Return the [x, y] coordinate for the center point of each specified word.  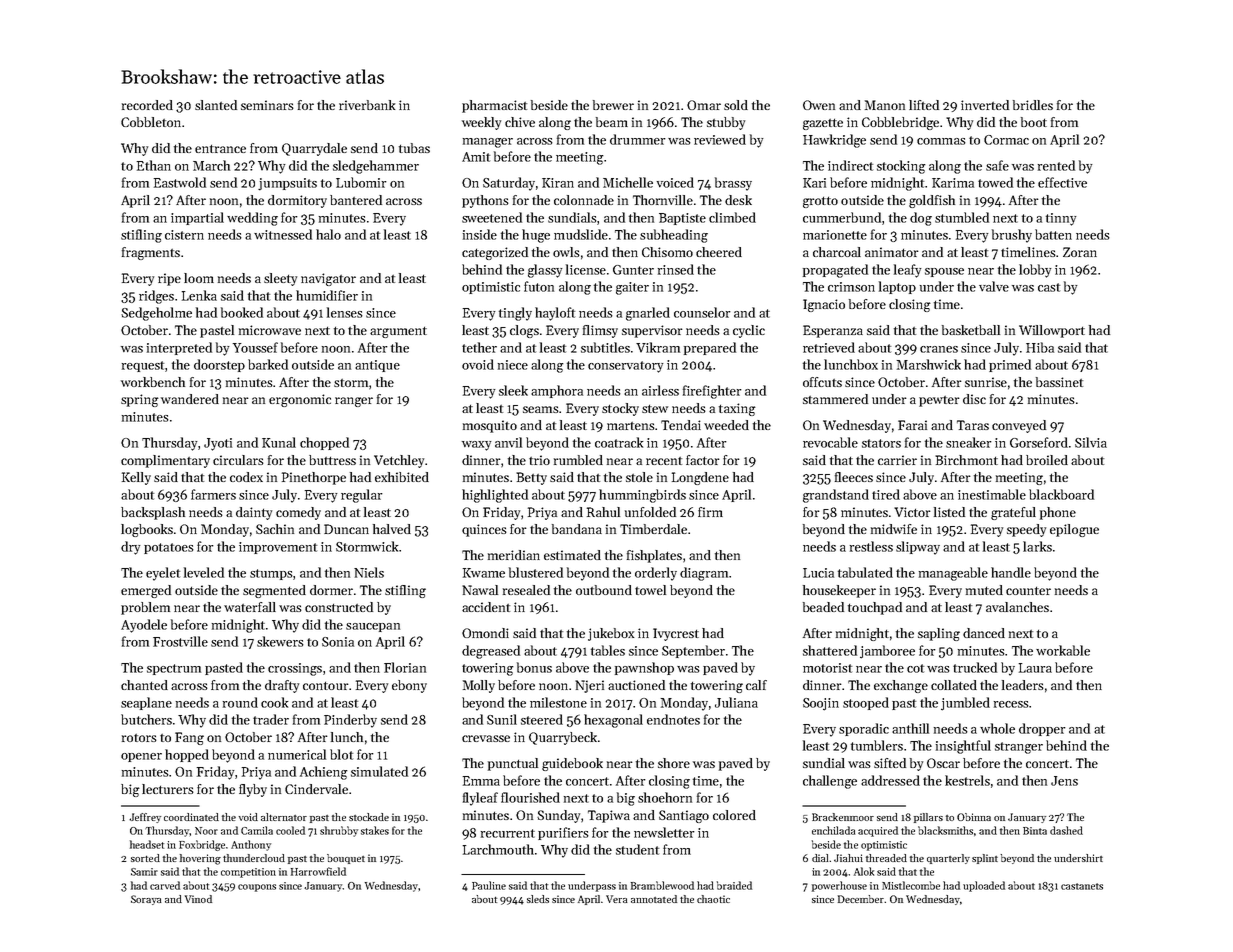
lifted [924, 105]
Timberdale [653, 529]
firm [710, 512]
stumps [271, 574]
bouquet [346, 859]
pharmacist [494, 106]
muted [984, 590]
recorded [147, 105]
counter [1028, 591]
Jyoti [218, 444]
